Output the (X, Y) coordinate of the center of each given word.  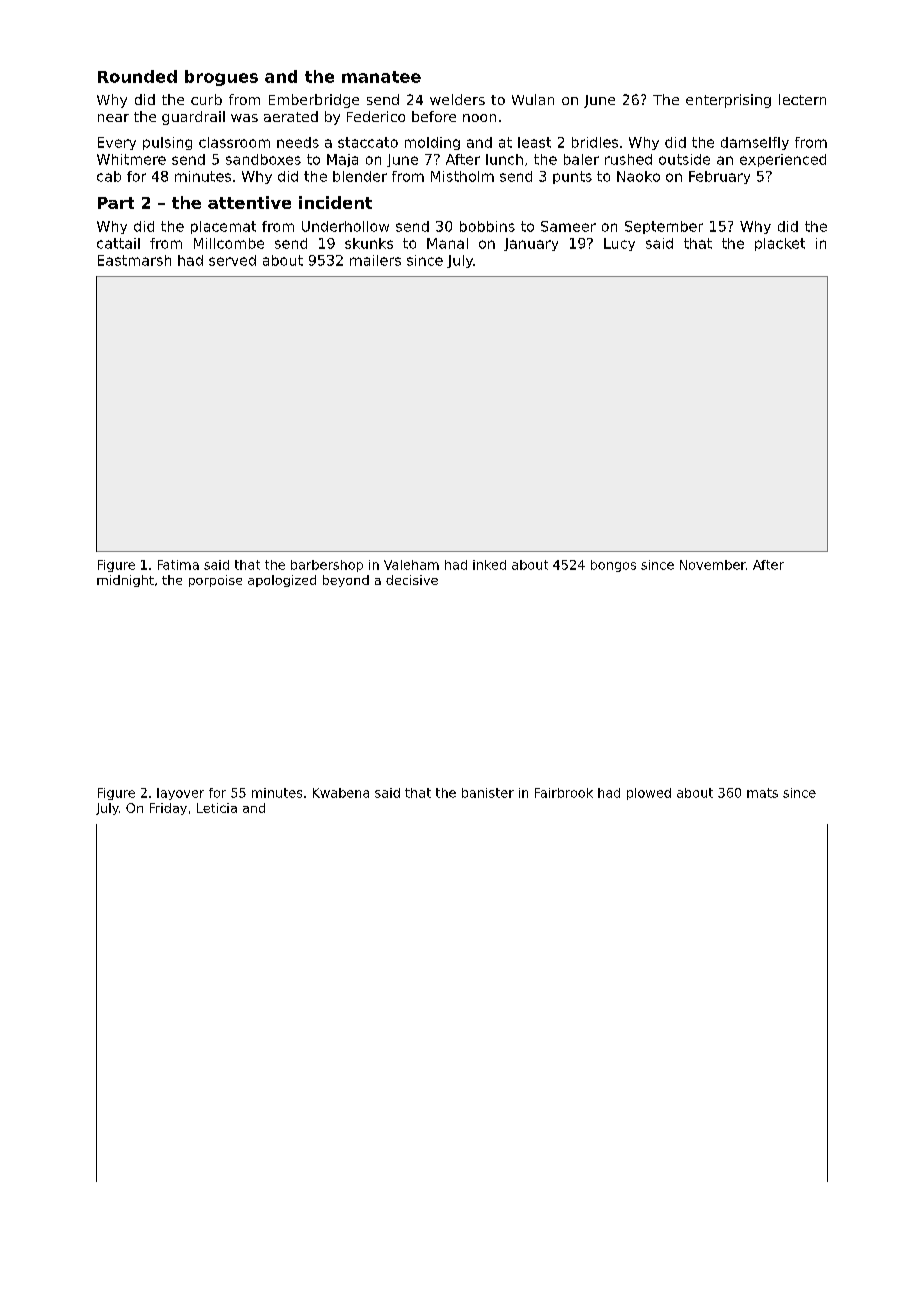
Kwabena (341, 793)
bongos (613, 566)
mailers (375, 260)
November (713, 565)
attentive (249, 202)
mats (762, 793)
